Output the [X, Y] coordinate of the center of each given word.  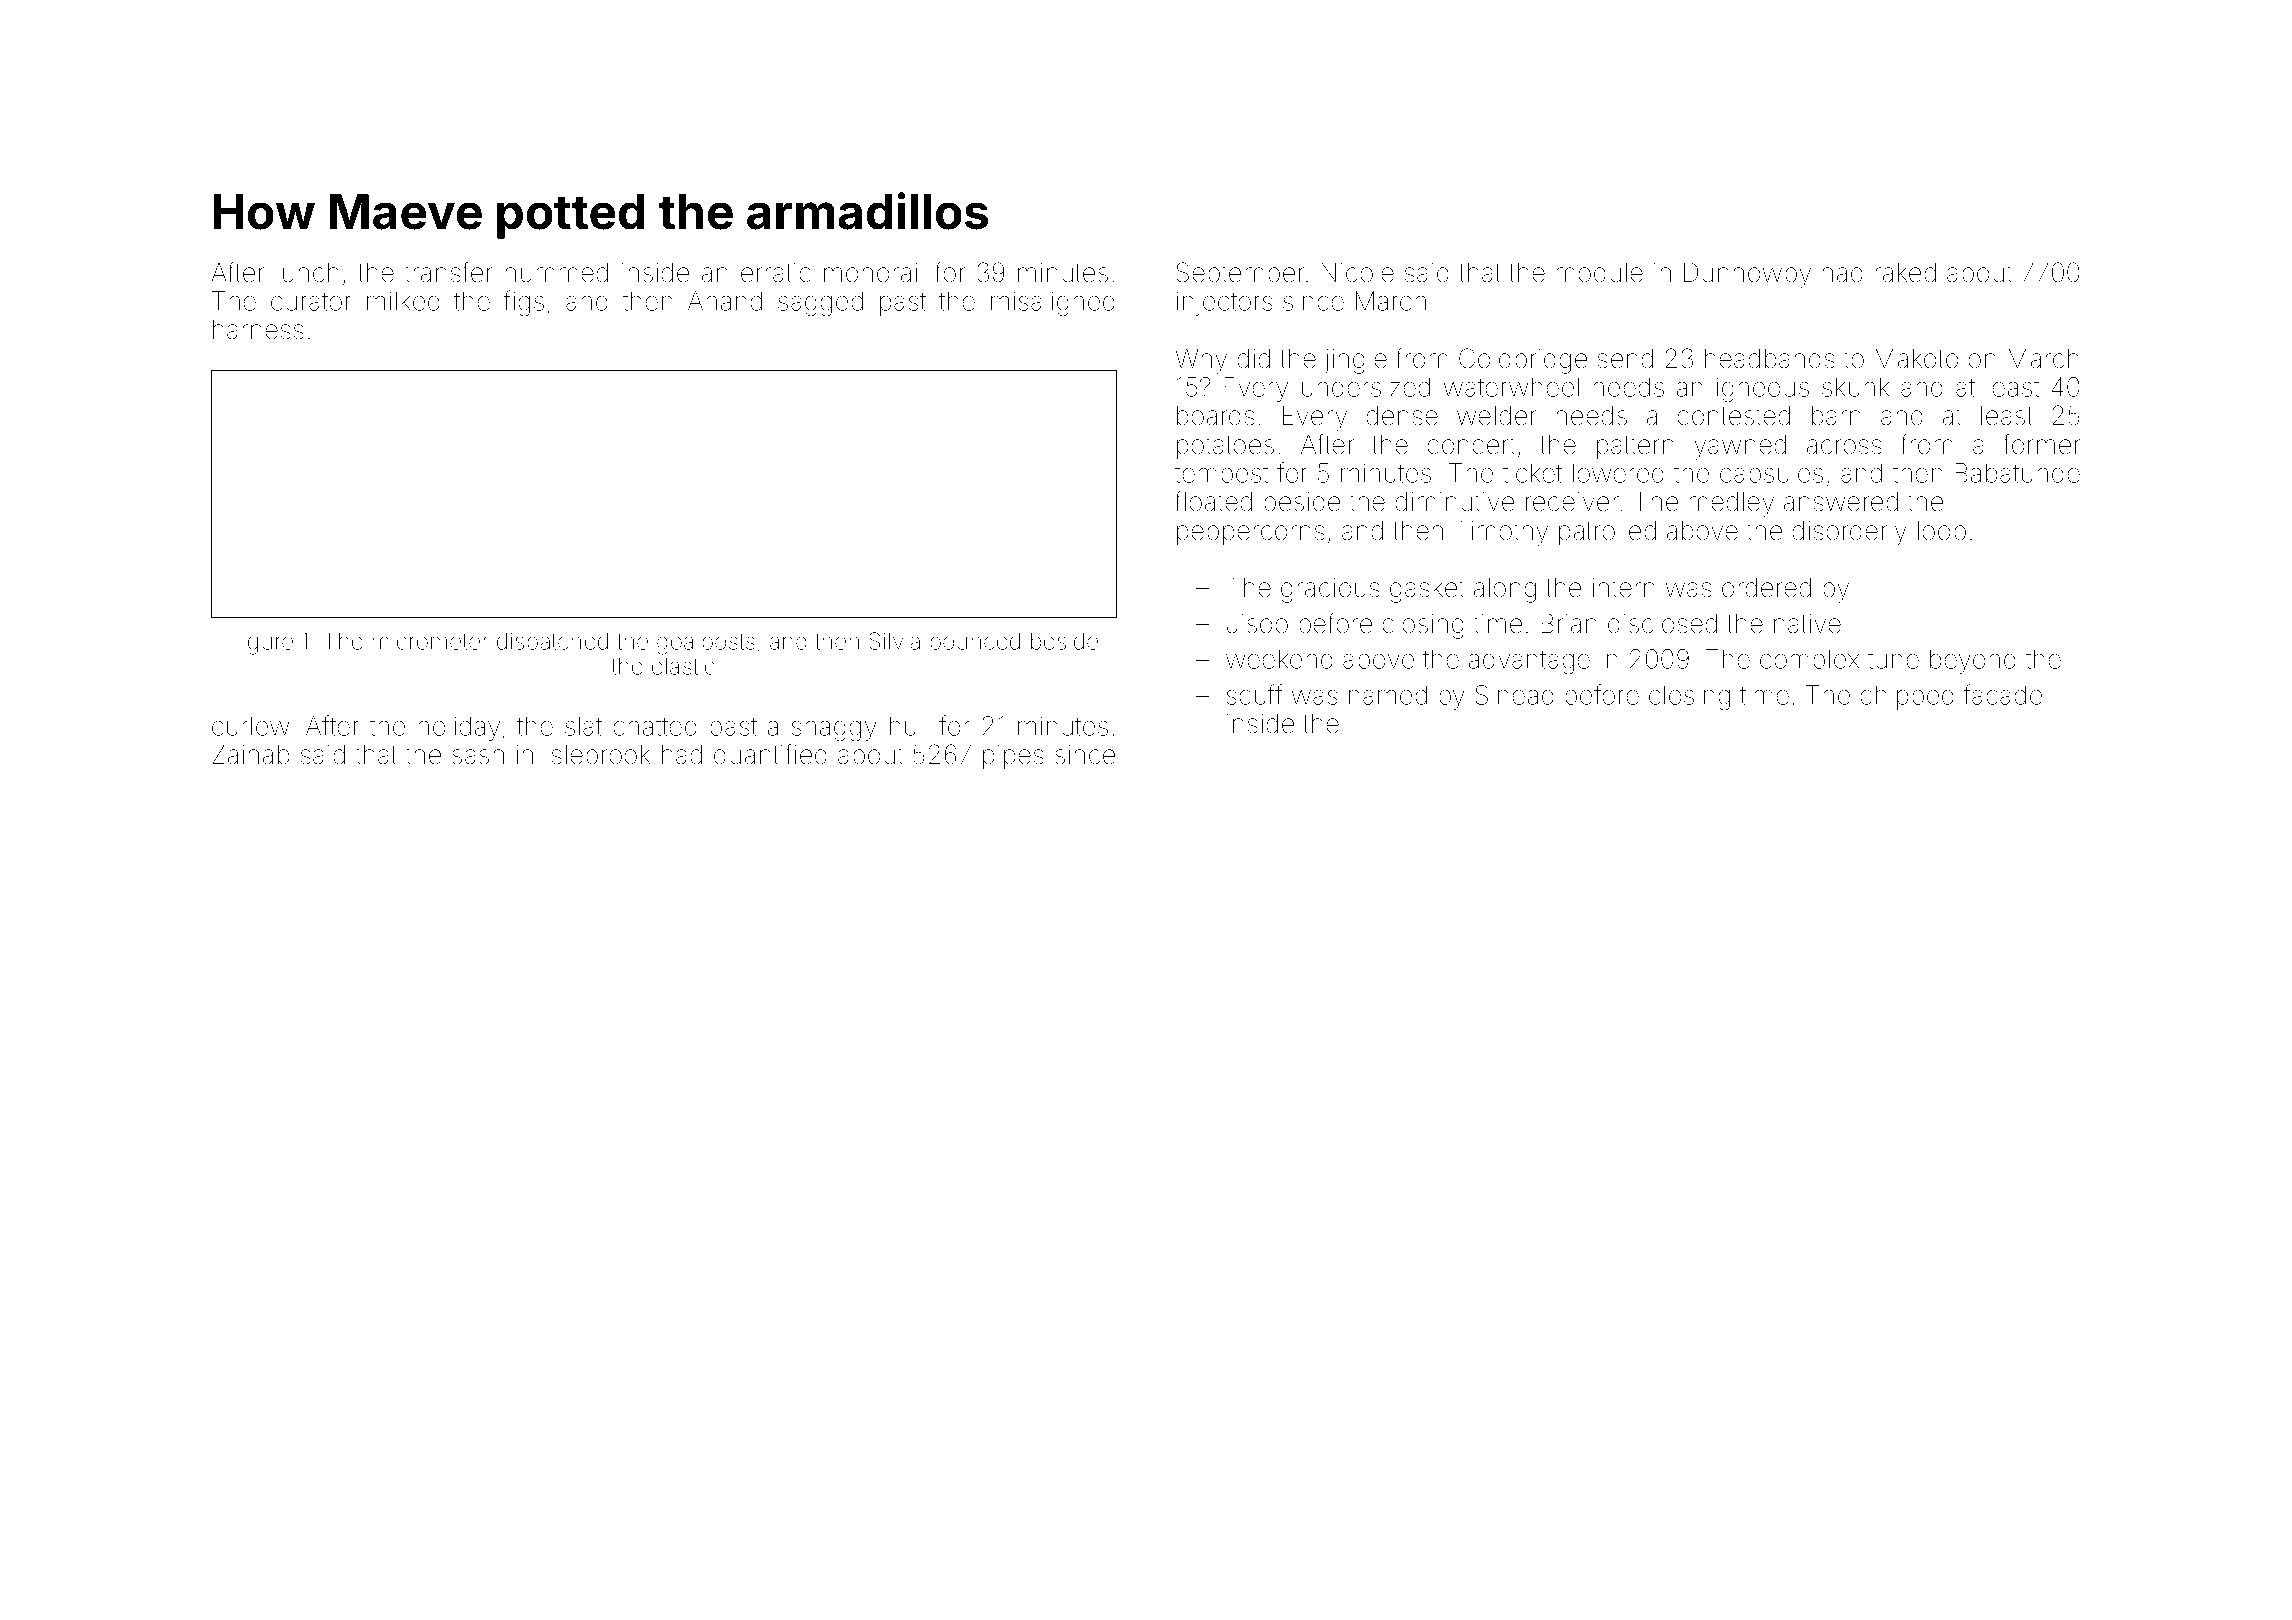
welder [1496, 416]
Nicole [1357, 273]
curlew [250, 726]
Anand [725, 301]
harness [258, 330]
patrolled [1607, 533]
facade [2003, 694]
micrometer [430, 641]
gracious [1330, 590]
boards [1216, 416]
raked [1905, 273]
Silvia [894, 641]
